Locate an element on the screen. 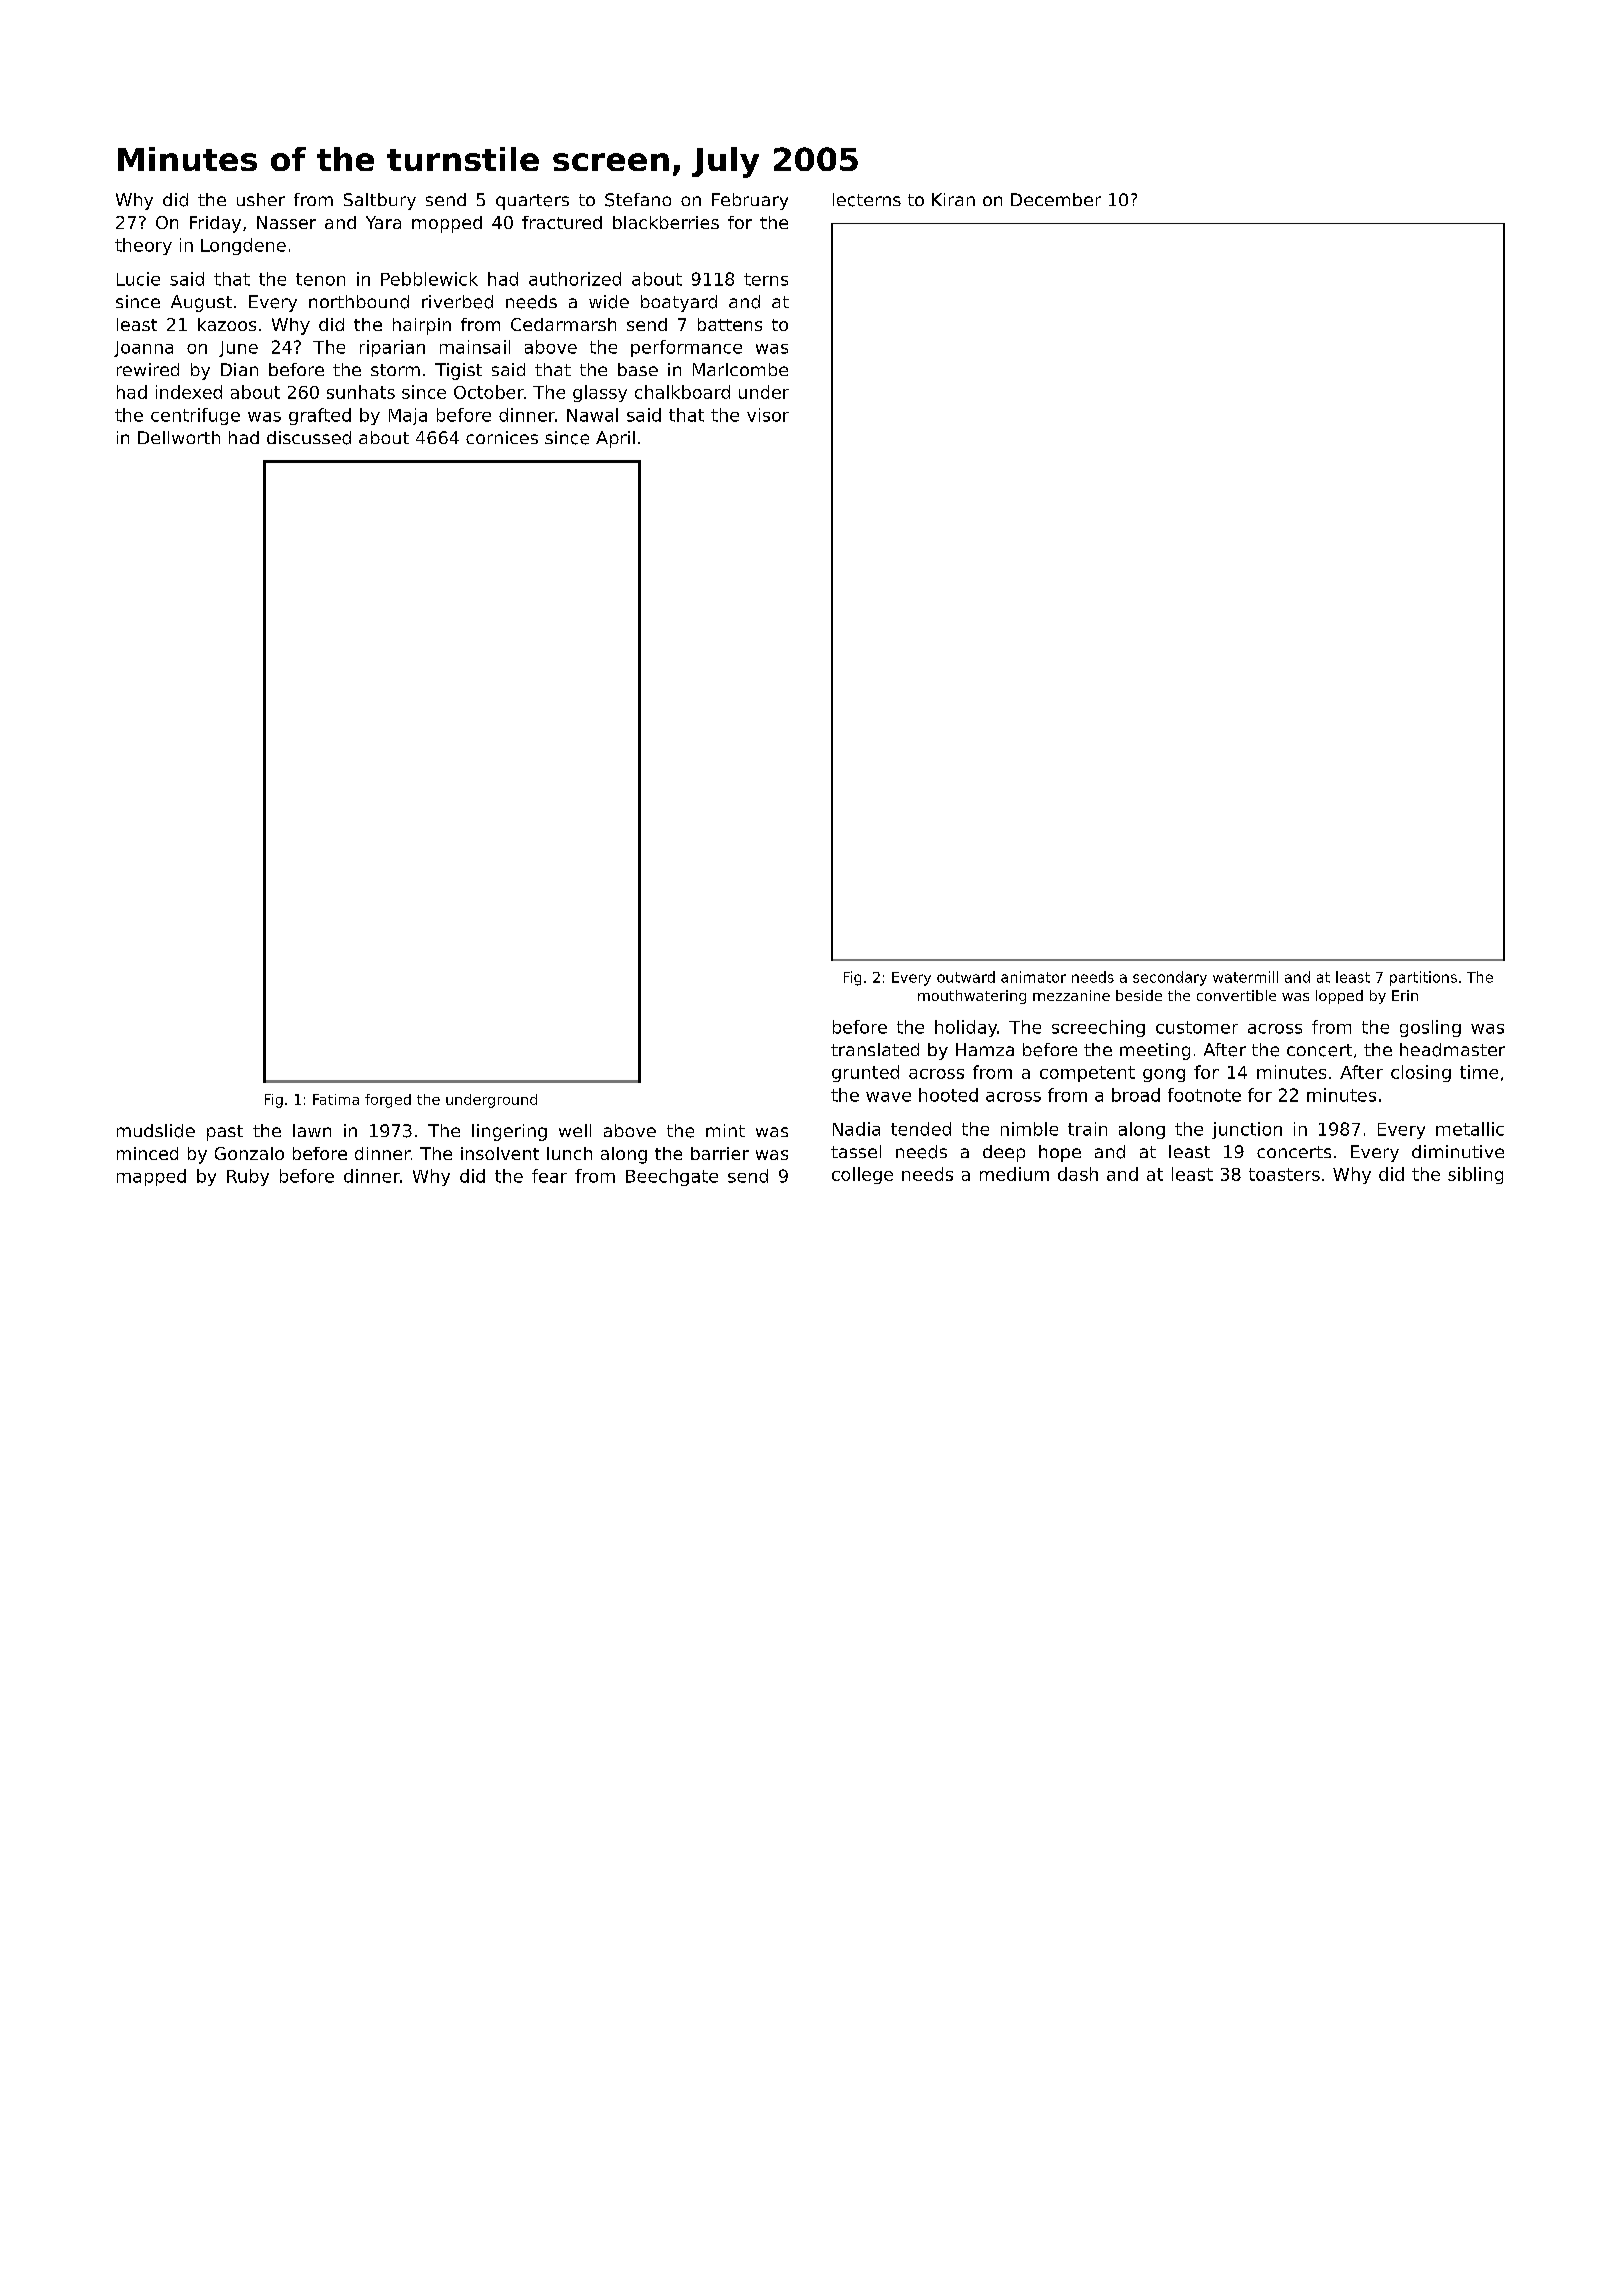 The height and width of the screenshot is (2292, 1620). Marlcombe is located at coordinates (740, 369).
